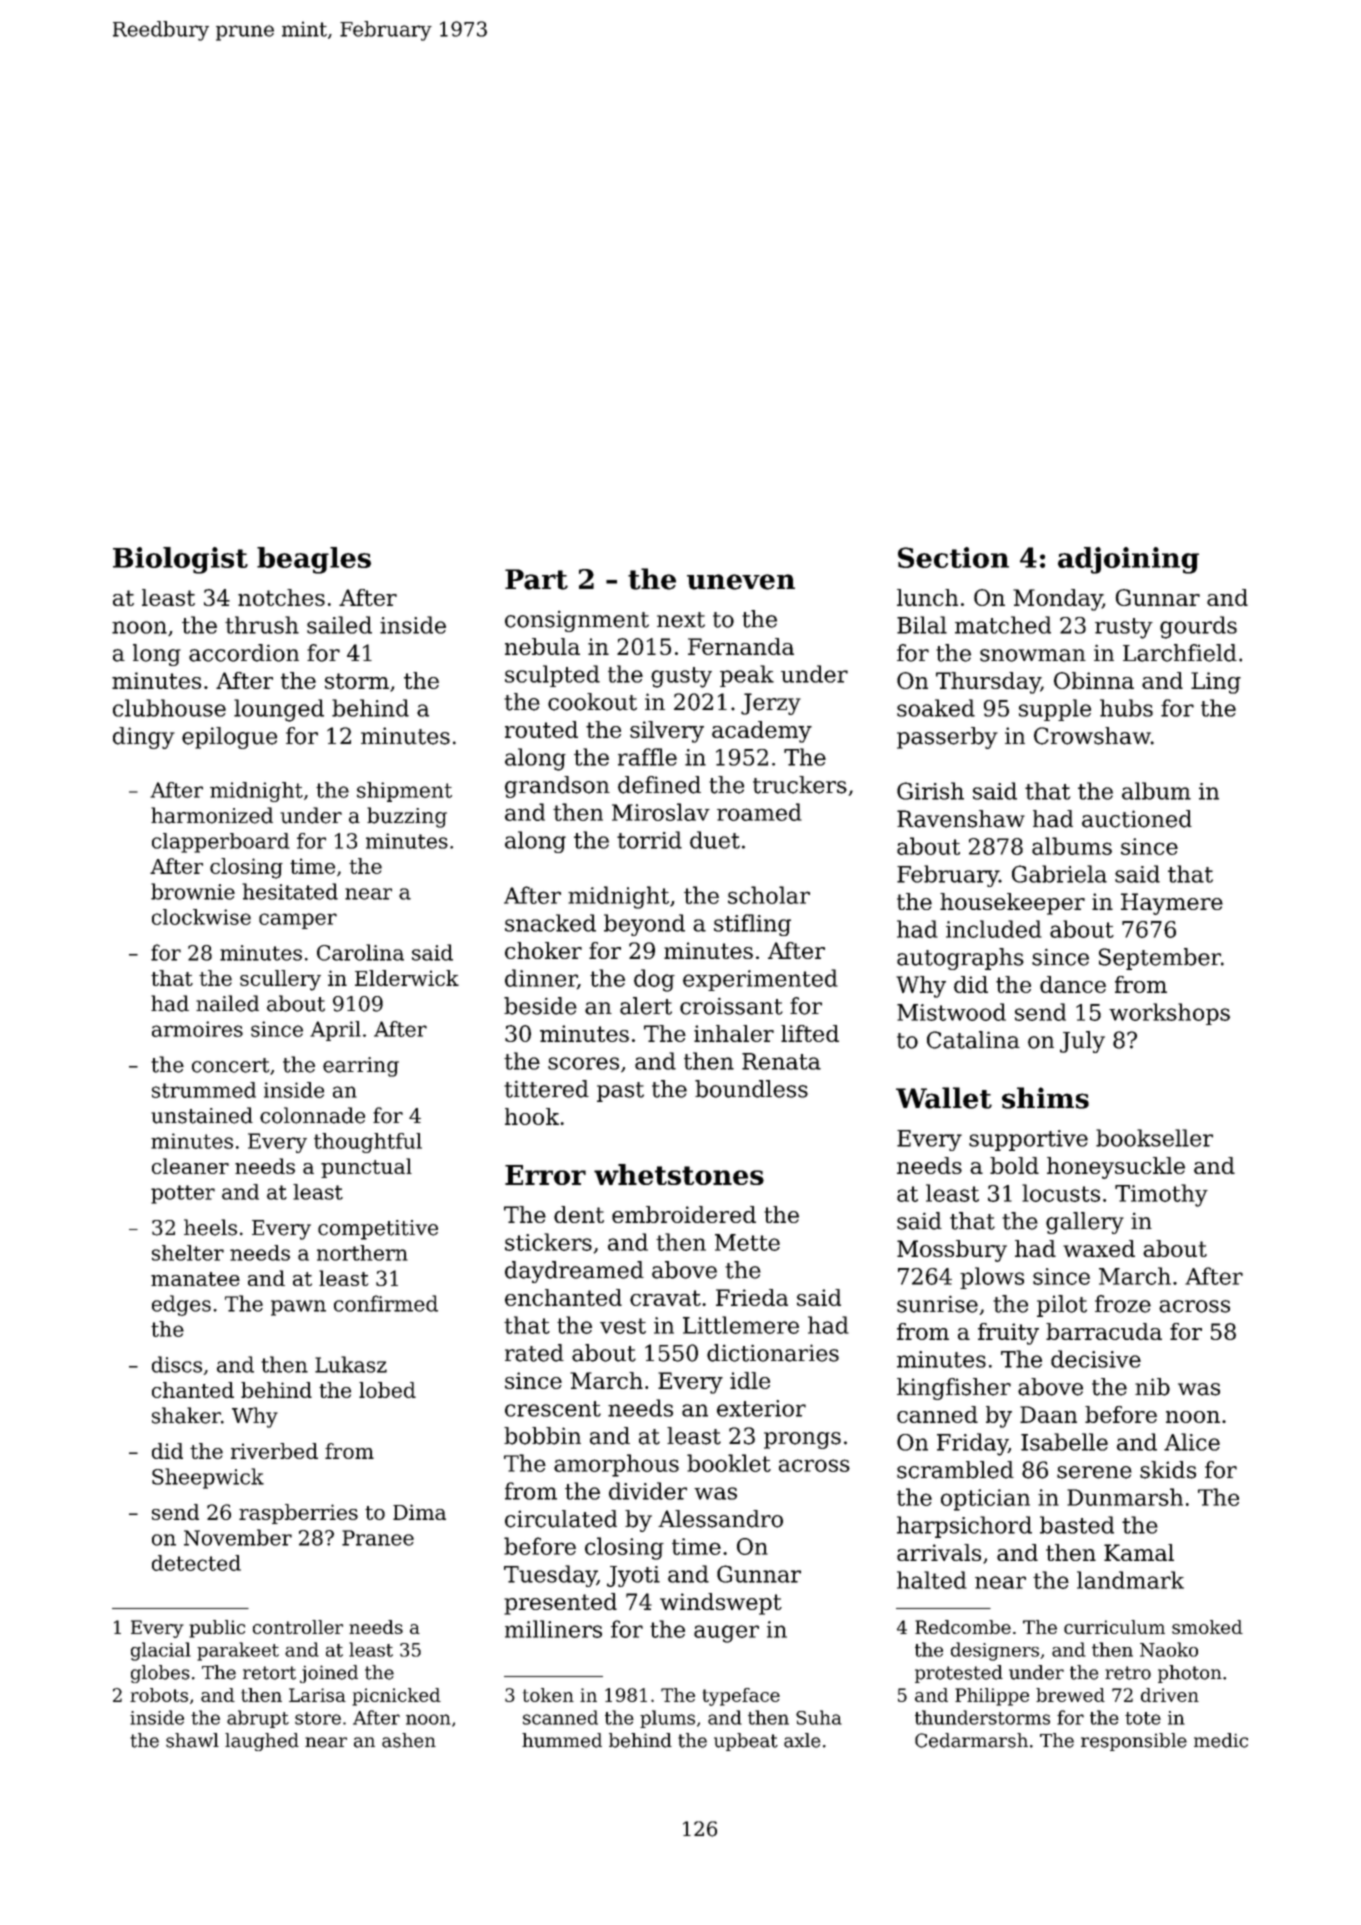 This document has height=1925, width=1361. I want to click on discs, so click(177, 1364).
